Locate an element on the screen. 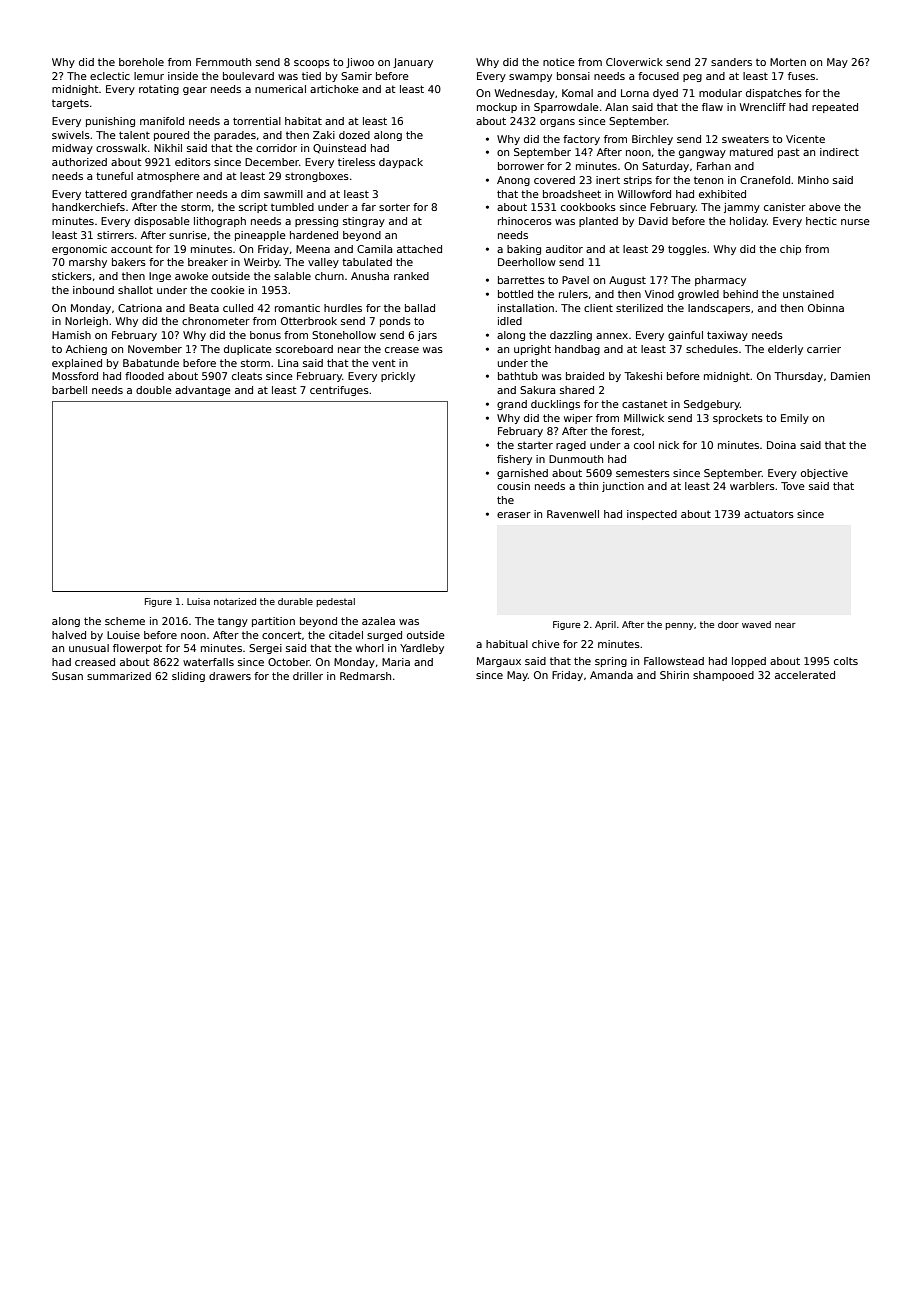 This screenshot has width=924, height=1308. Luisa is located at coordinates (198, 601).
